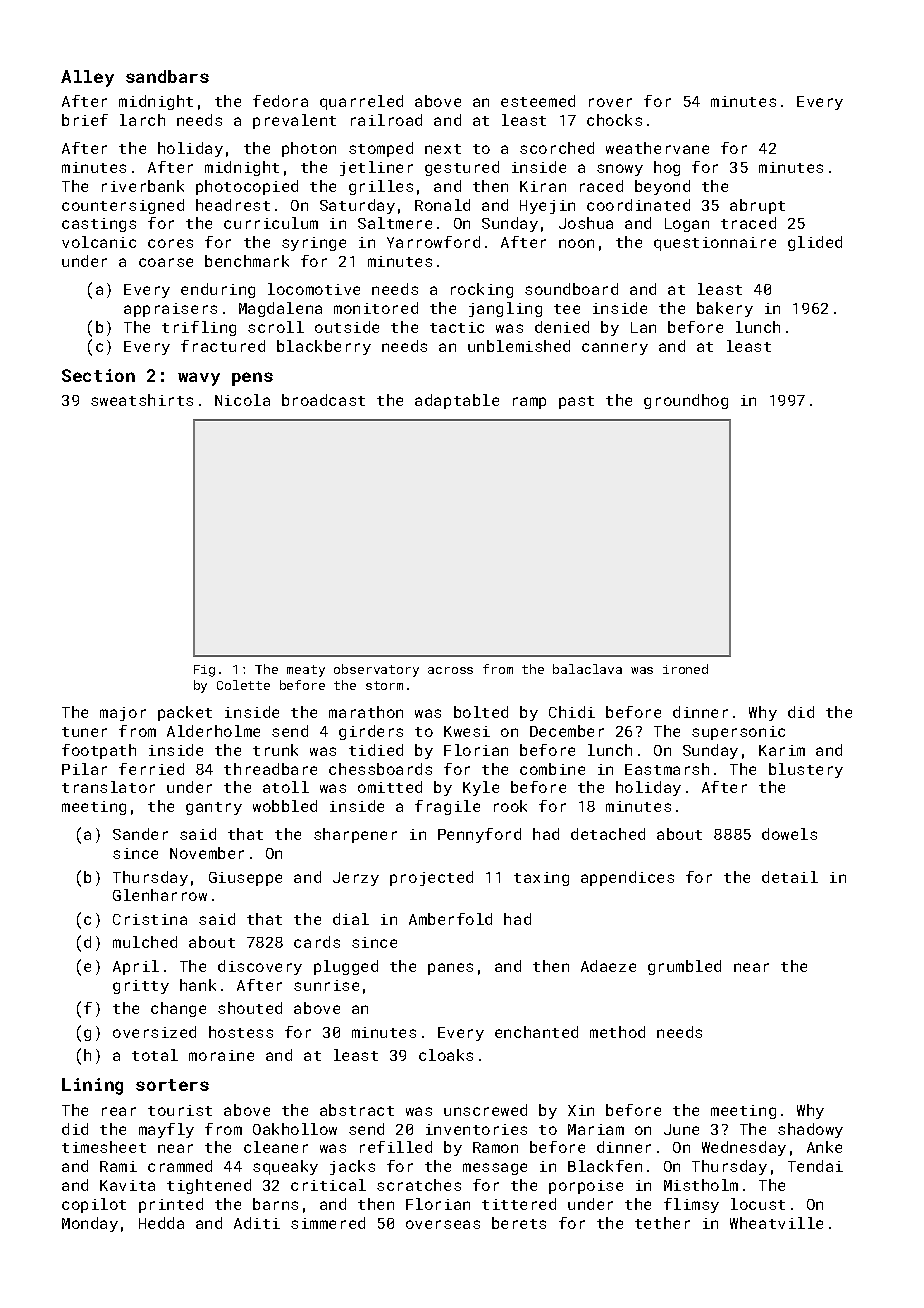  What do you see at coordinates (529, 403) in the screenshot?
I see `ramp` at bounding box center [529, 403].
